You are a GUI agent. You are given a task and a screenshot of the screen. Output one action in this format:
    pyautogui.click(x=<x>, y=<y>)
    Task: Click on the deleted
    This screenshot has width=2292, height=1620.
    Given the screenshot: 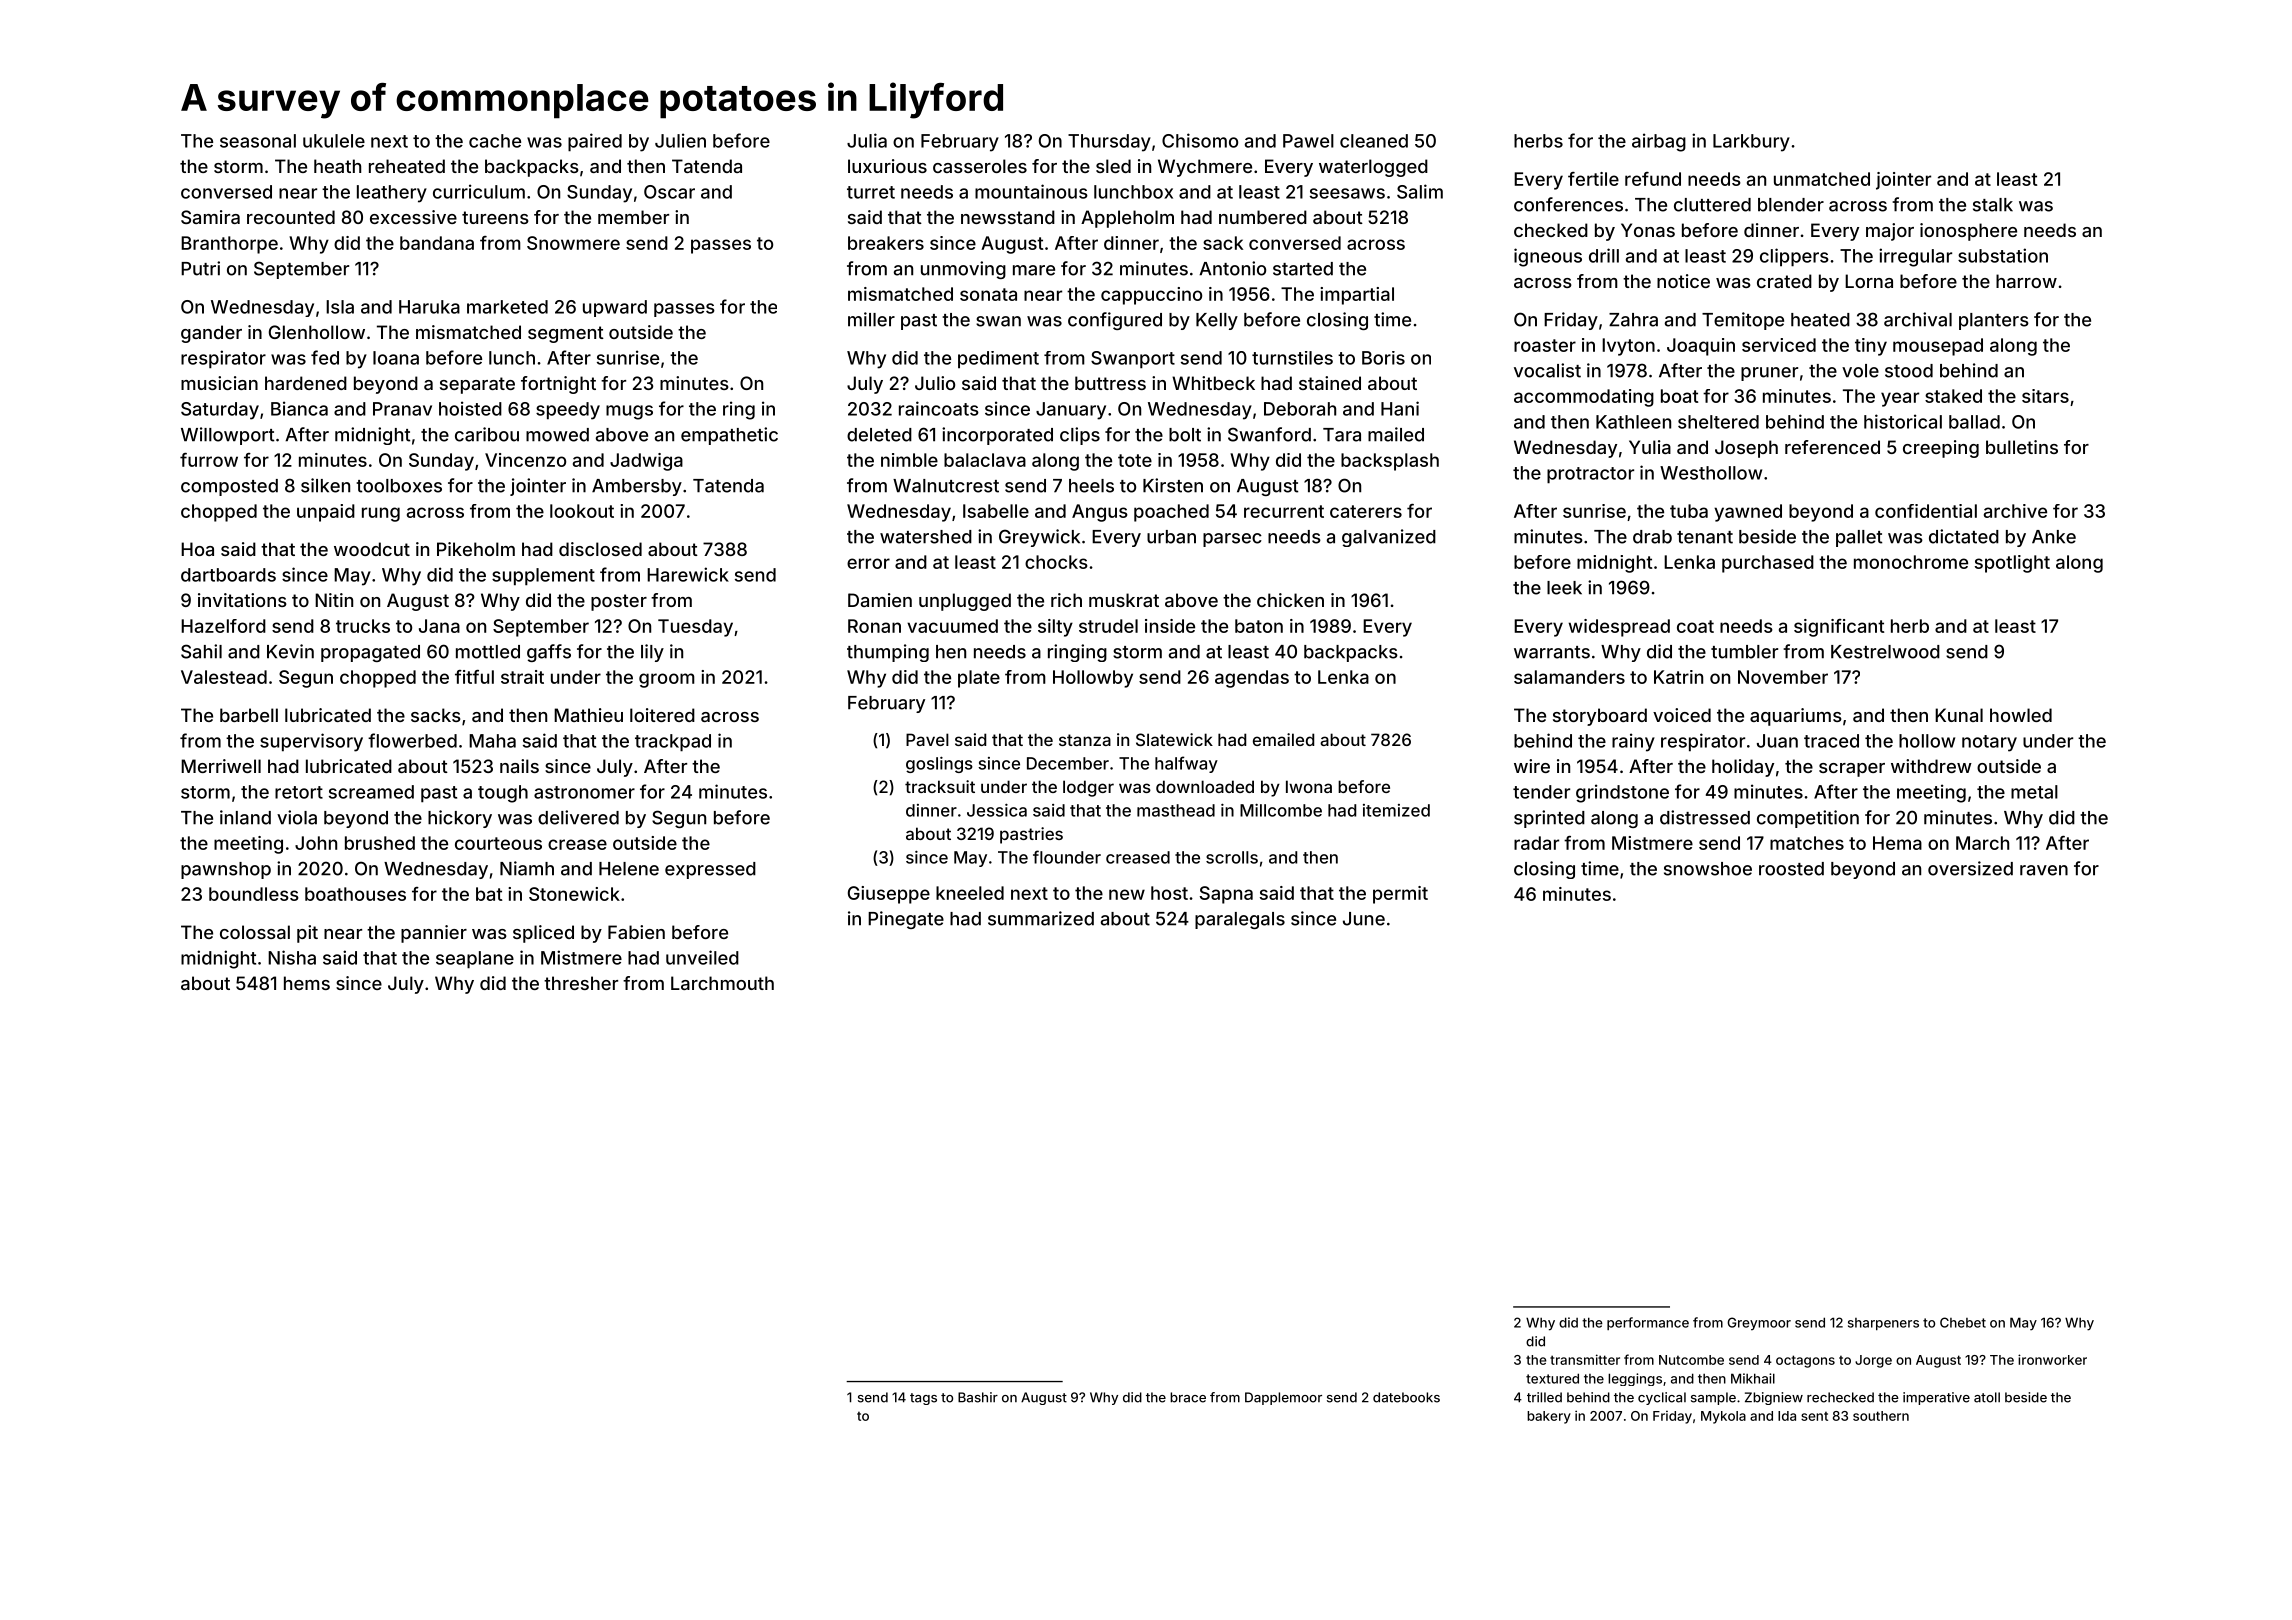 What is the action you would take?
    pyautogui.click(x=879, y=435)
